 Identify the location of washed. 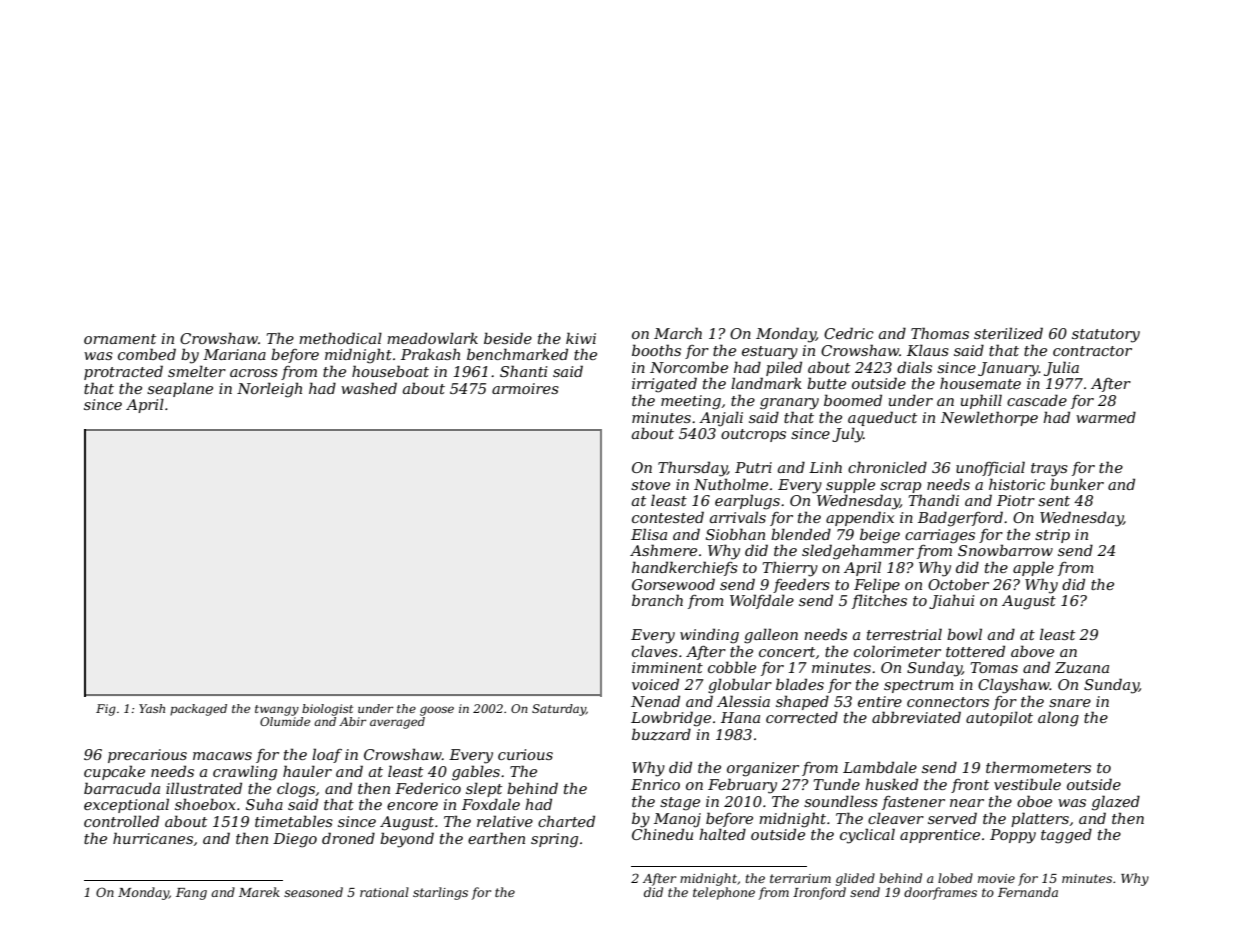
(369, 388).
